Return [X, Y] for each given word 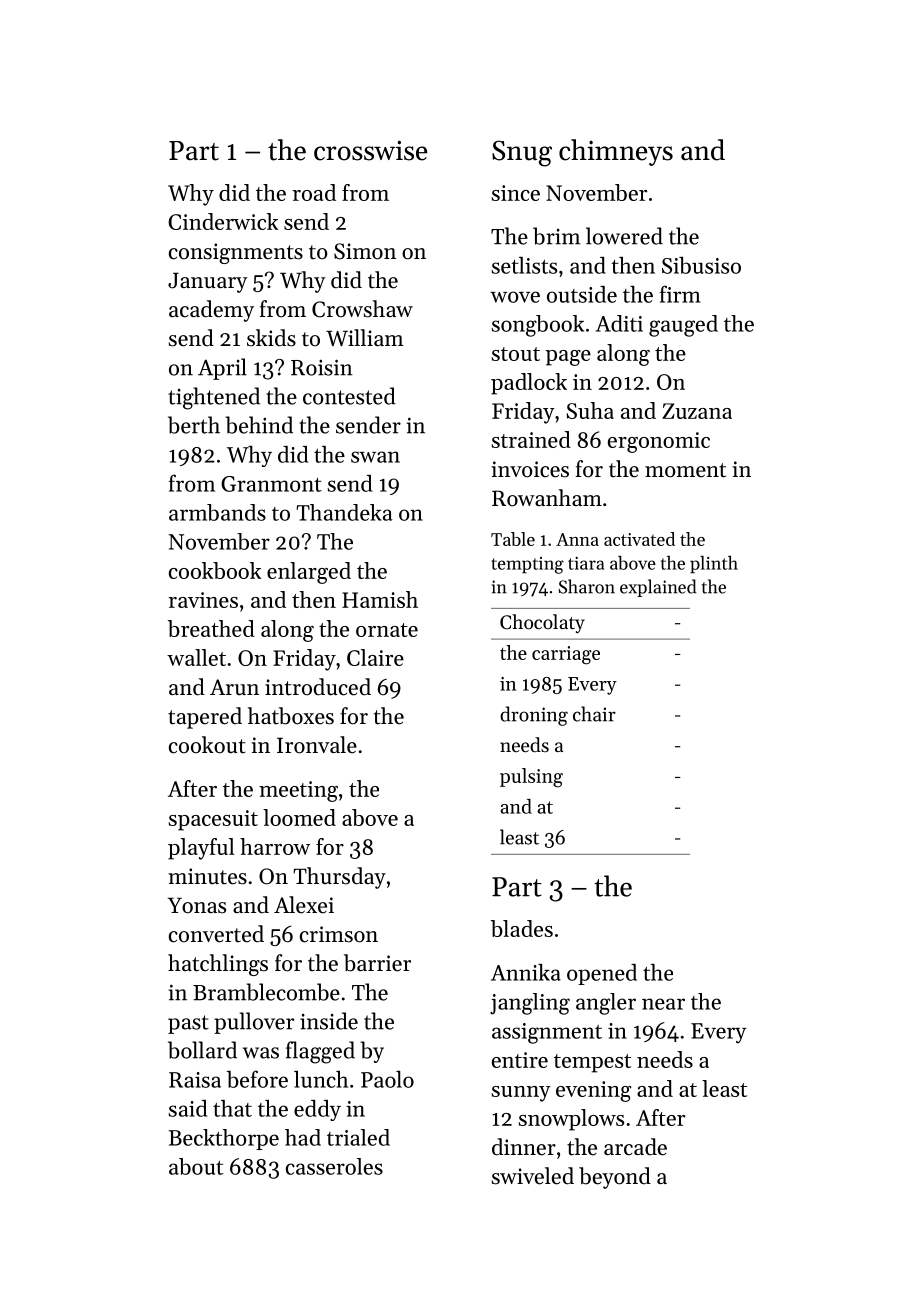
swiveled [533, 1176]
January [207, 282]
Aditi [619, 323]
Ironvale [317, 745]
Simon [365, 251]
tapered [205, 718]
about [196, 1166]
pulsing [531, 778]
